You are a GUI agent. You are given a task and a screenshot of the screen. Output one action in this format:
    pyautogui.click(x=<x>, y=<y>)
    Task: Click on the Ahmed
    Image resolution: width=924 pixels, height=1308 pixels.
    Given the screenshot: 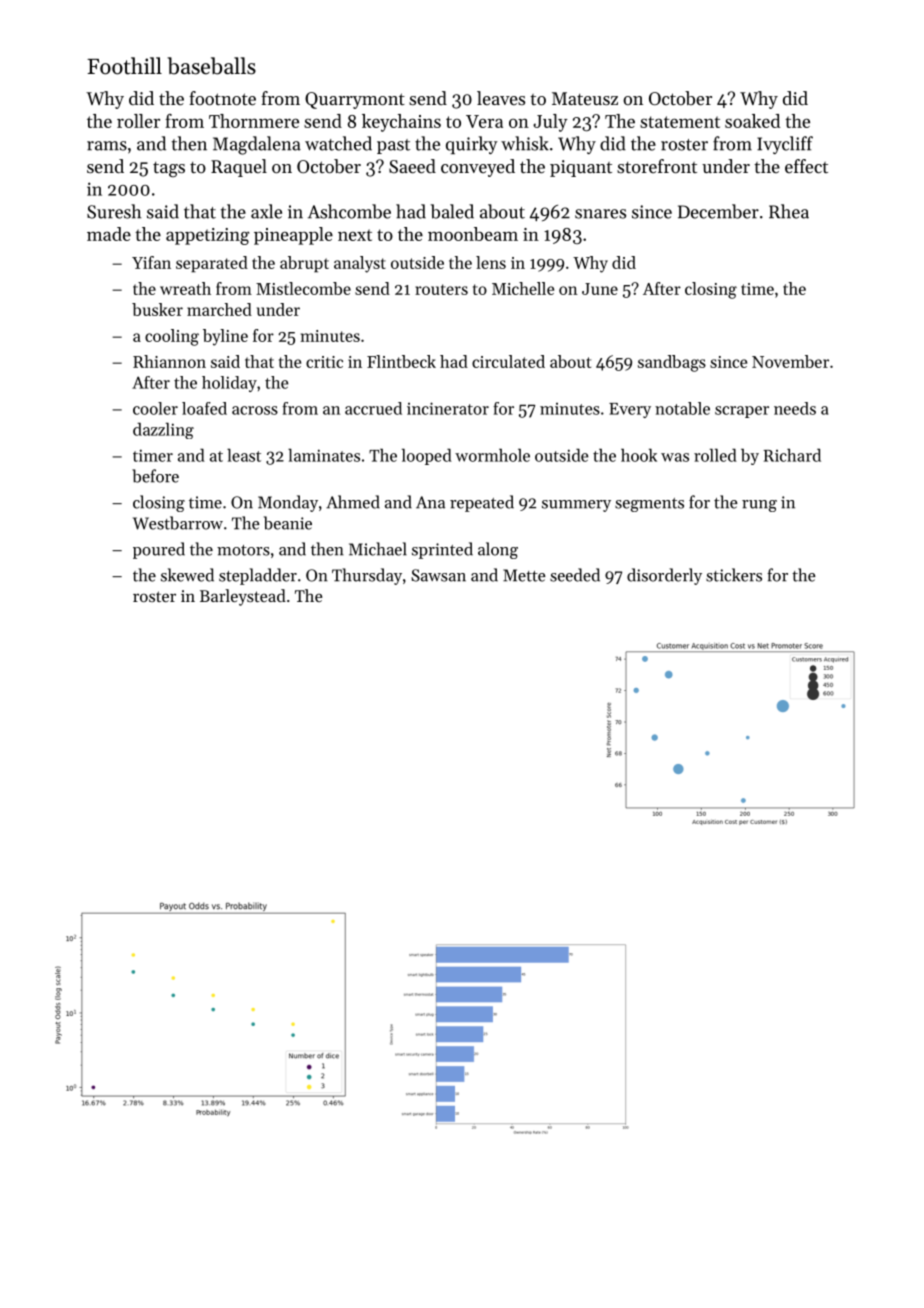 What is the action you would take?
    pyautogui.click(x=353, y=502)
